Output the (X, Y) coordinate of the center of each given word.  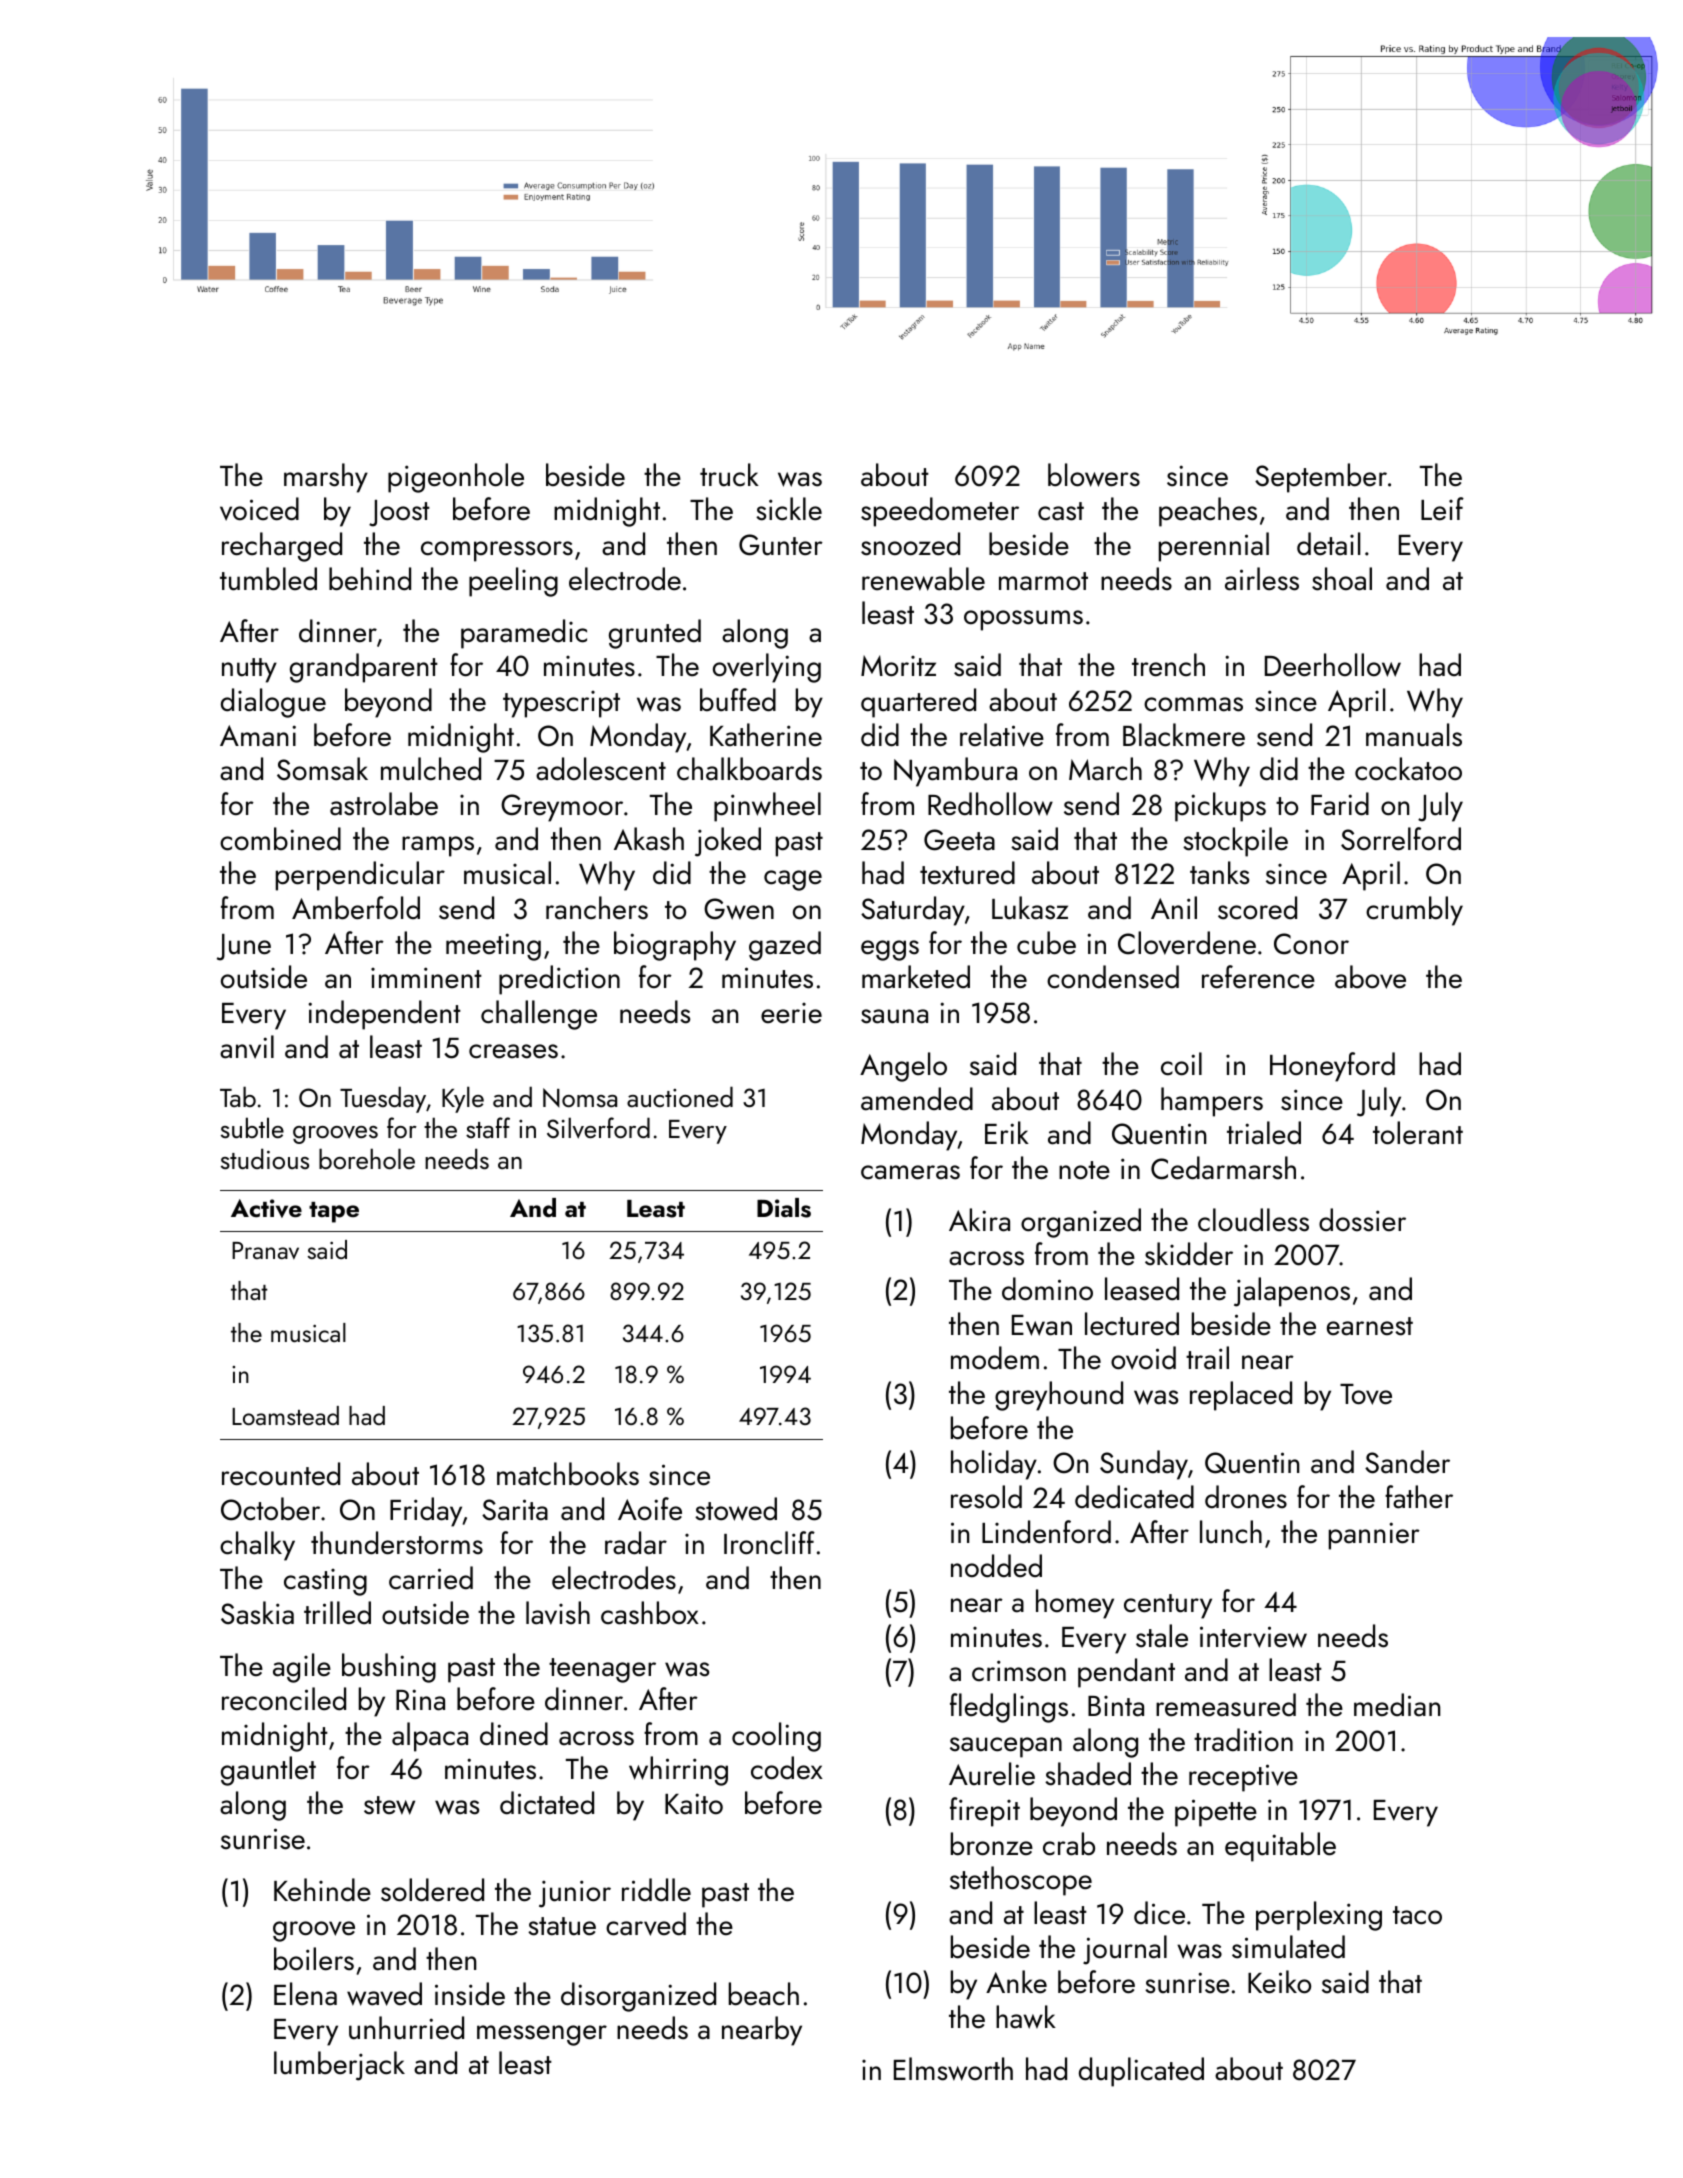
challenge (539, 1015)
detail (1328, 544)
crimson (1019, 1671)
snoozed (910, 544)
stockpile (1235, 842)
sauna (894, 1016)
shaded (1088, 1774)
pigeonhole (456, 478)
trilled (337, 1613)
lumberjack (339, 2066)
